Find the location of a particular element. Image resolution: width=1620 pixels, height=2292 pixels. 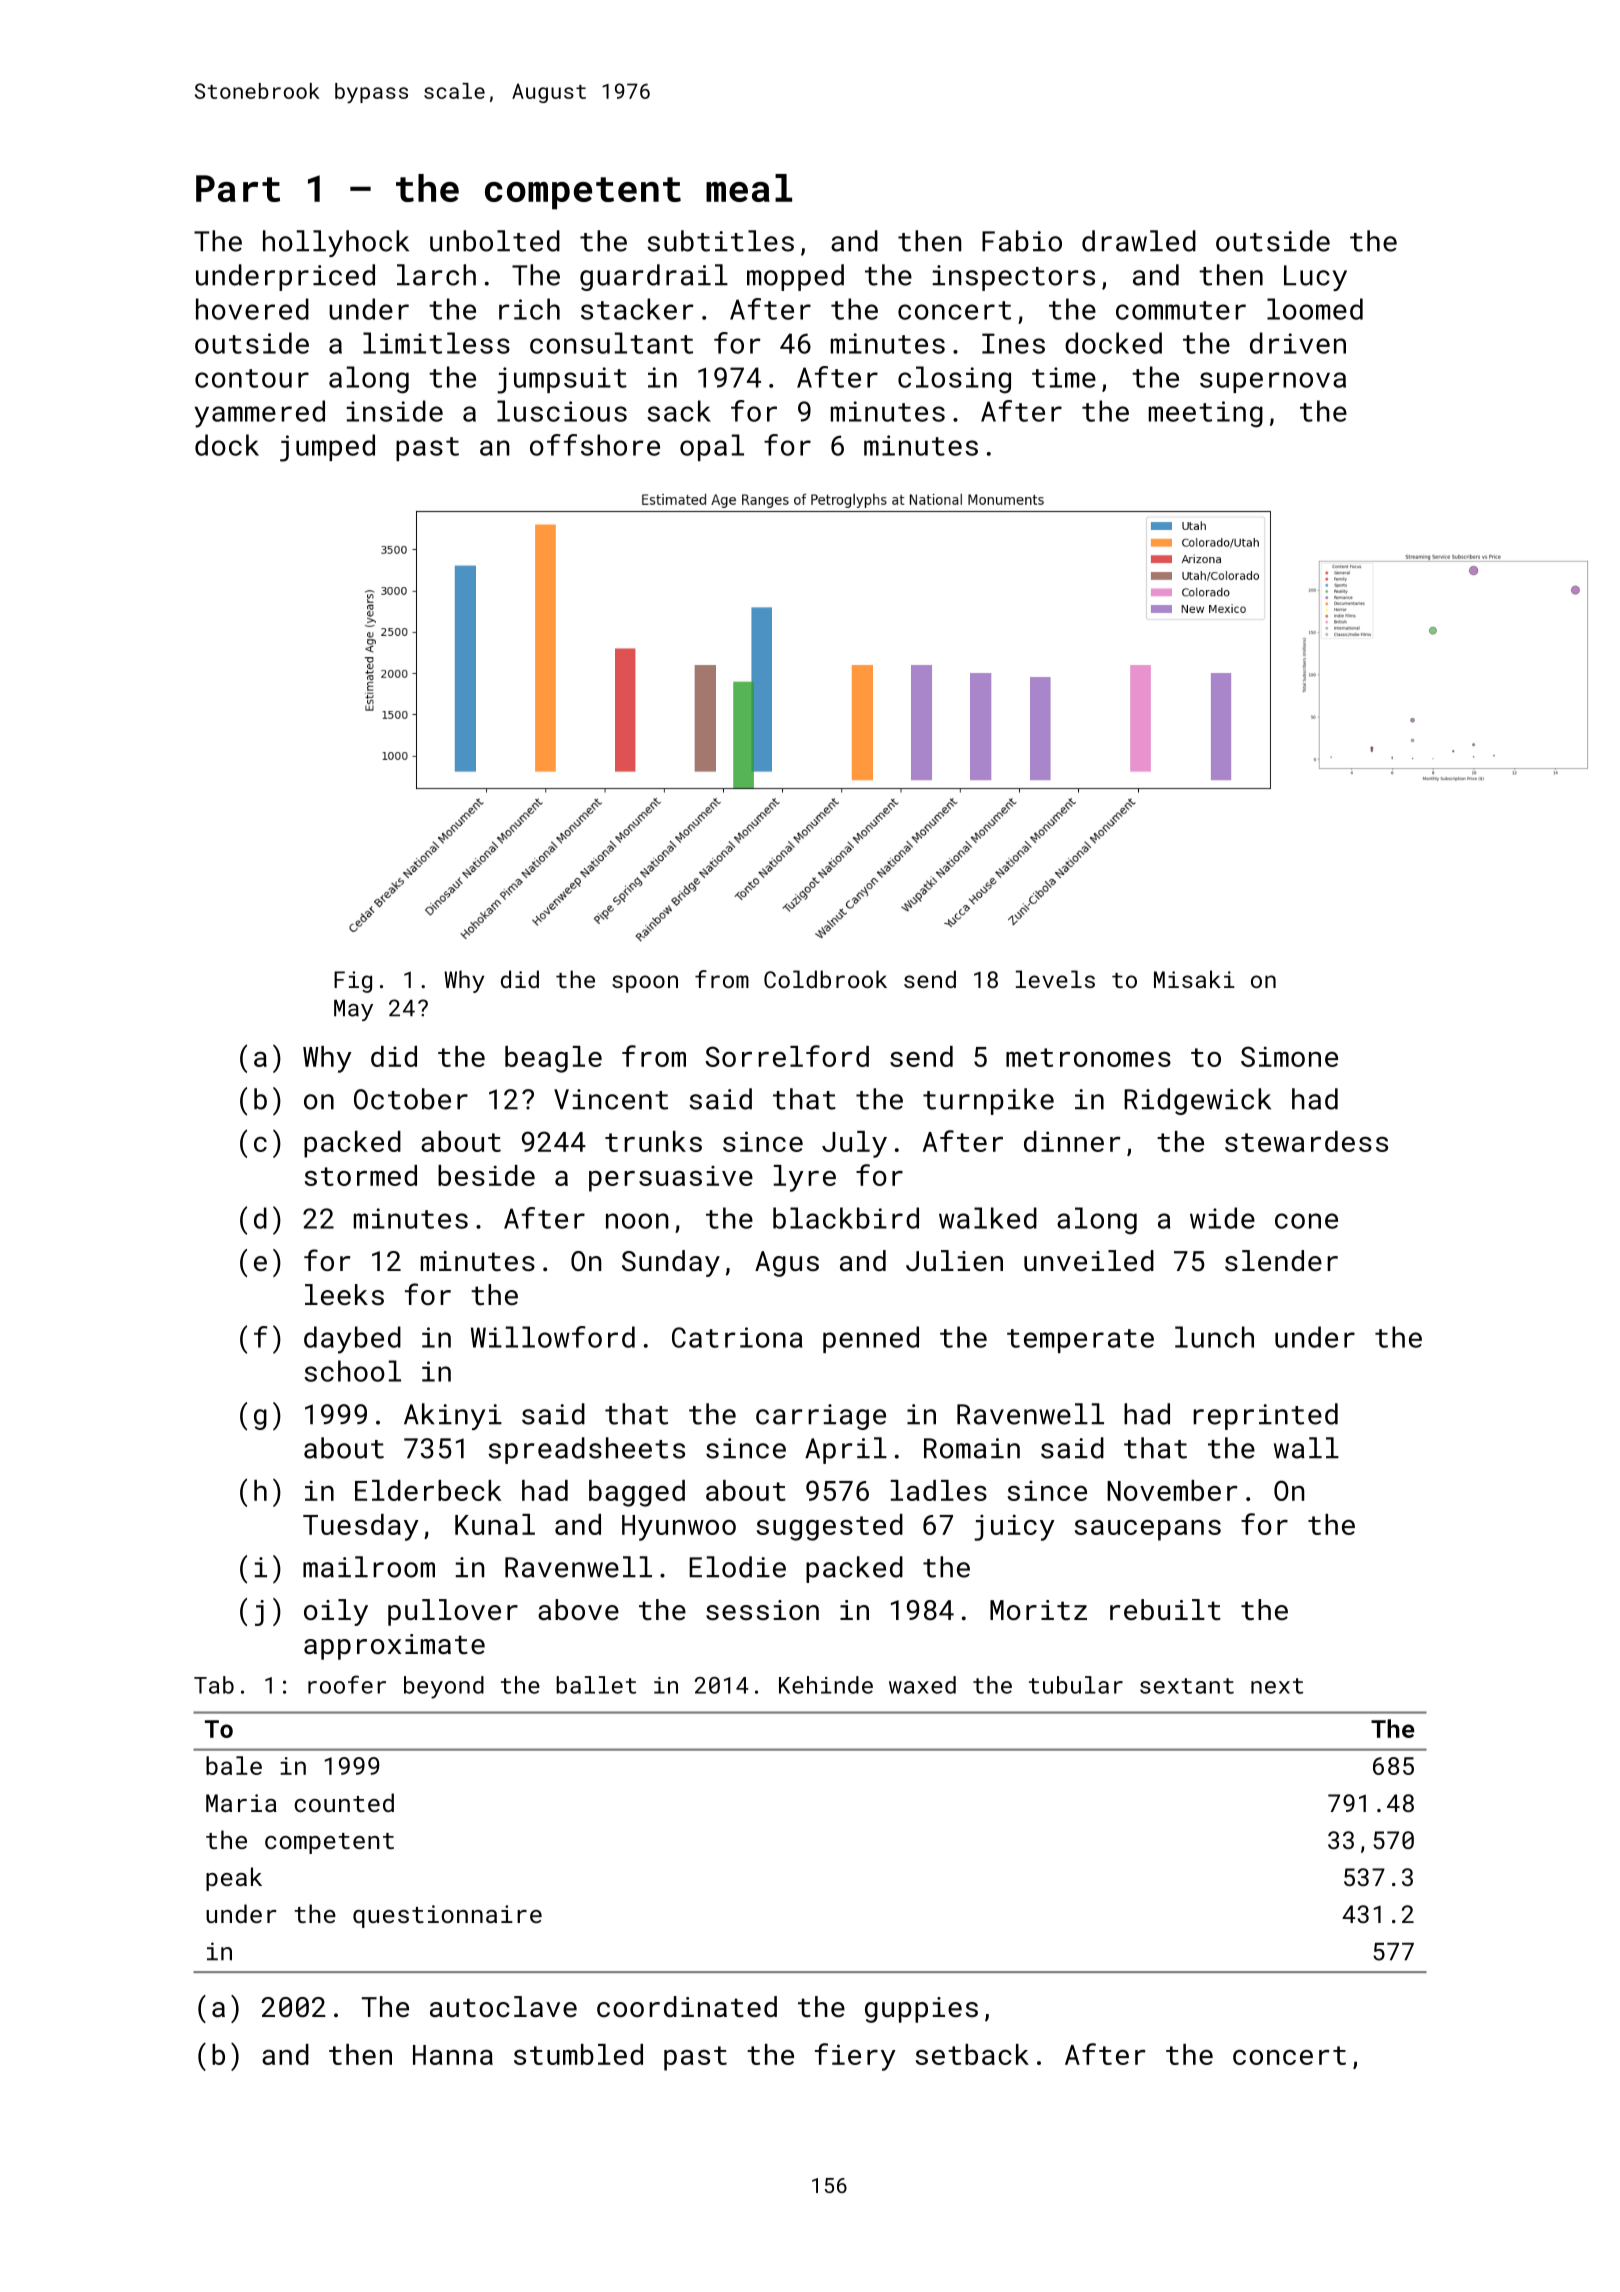

hollyhock is located at coordinates (336, 243).
